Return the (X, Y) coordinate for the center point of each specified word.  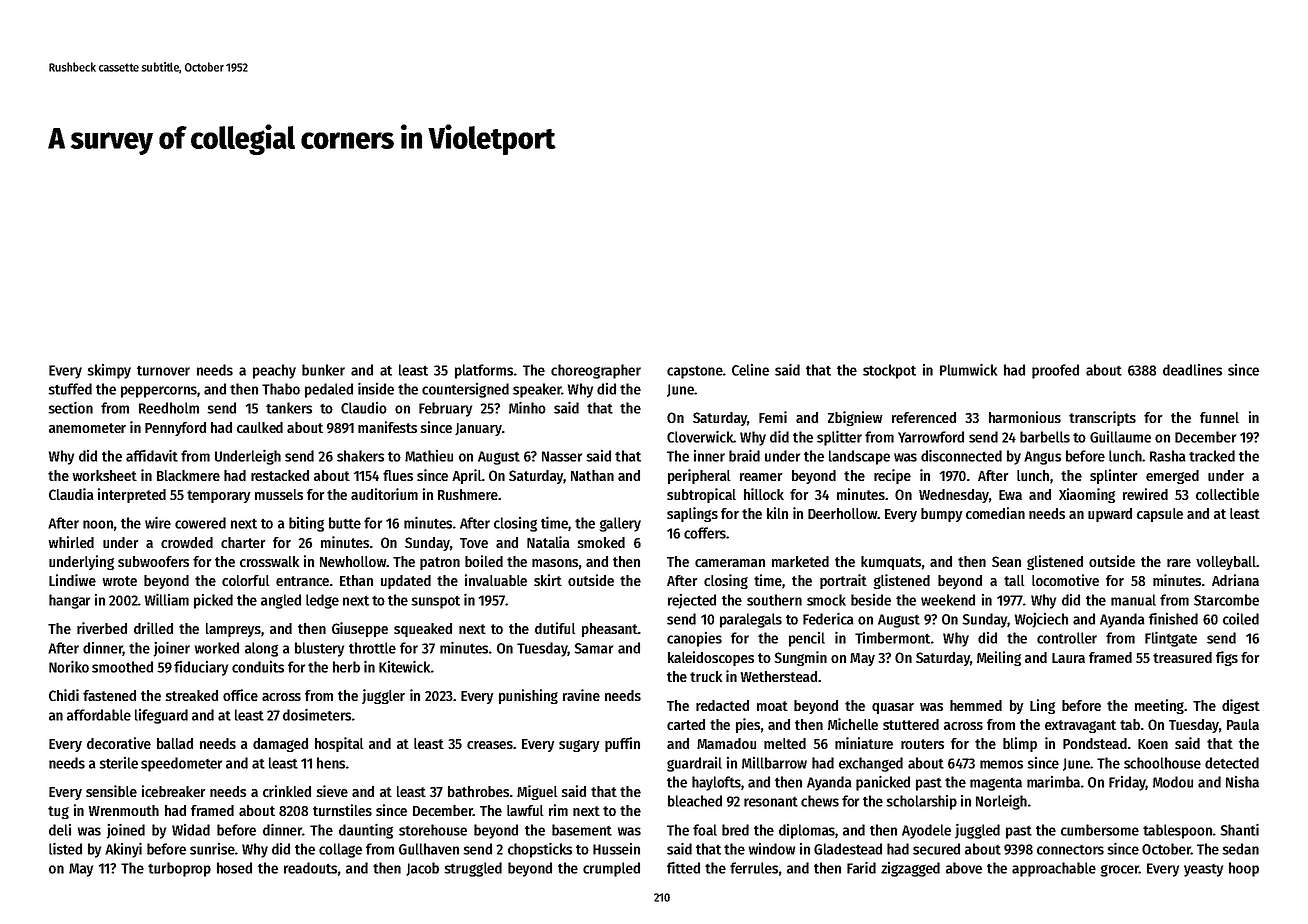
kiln (777, 513)
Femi (773, 417)
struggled (473, 869)
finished (1173, 618)
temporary (218, 496)
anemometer (87, 428)
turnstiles (342, 810)
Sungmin (800, 658)
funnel (1219, 417)
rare (1179, 563)
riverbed (102, 628)
